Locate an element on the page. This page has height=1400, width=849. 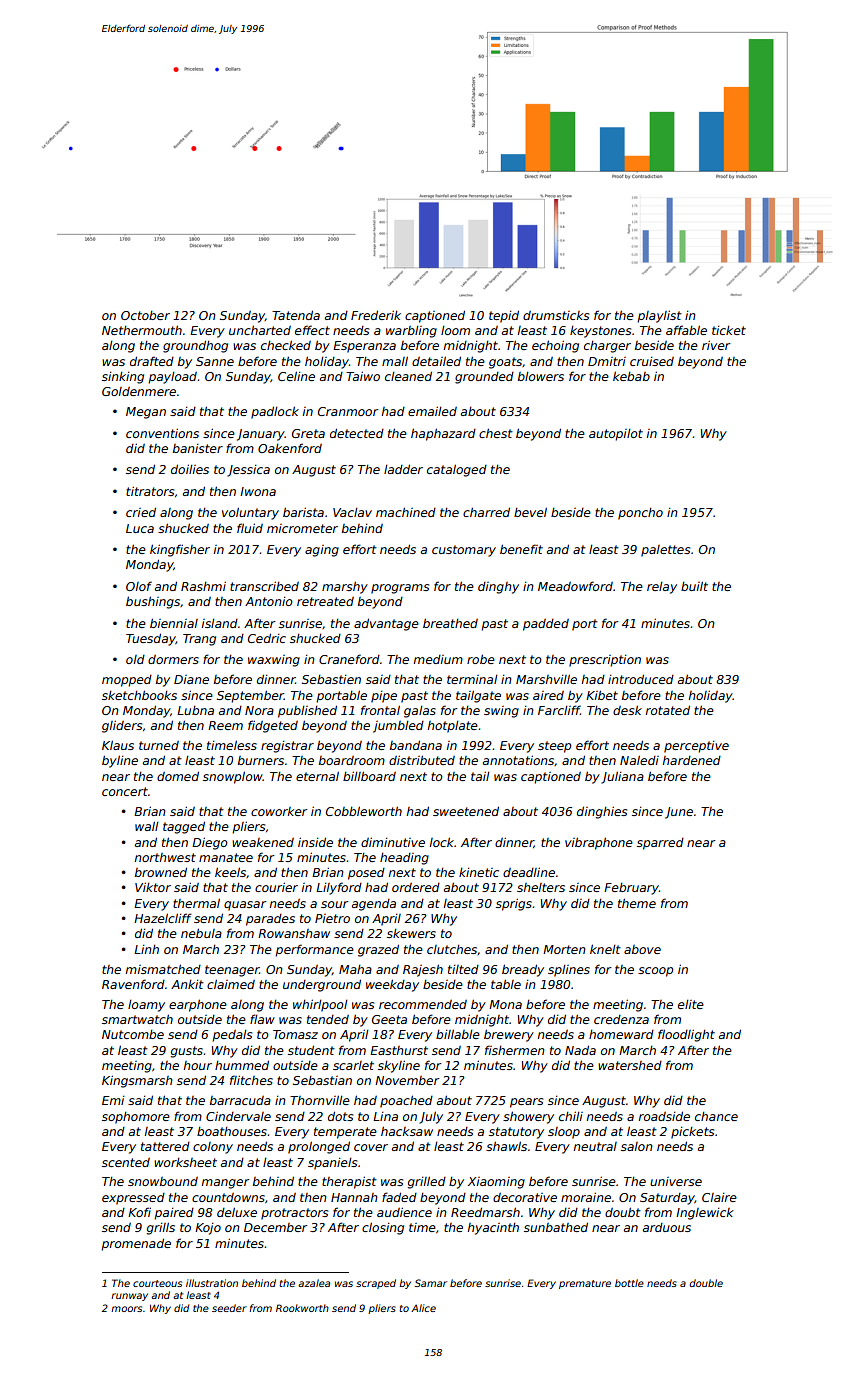
quasar is located at coordinates (245, 906).
